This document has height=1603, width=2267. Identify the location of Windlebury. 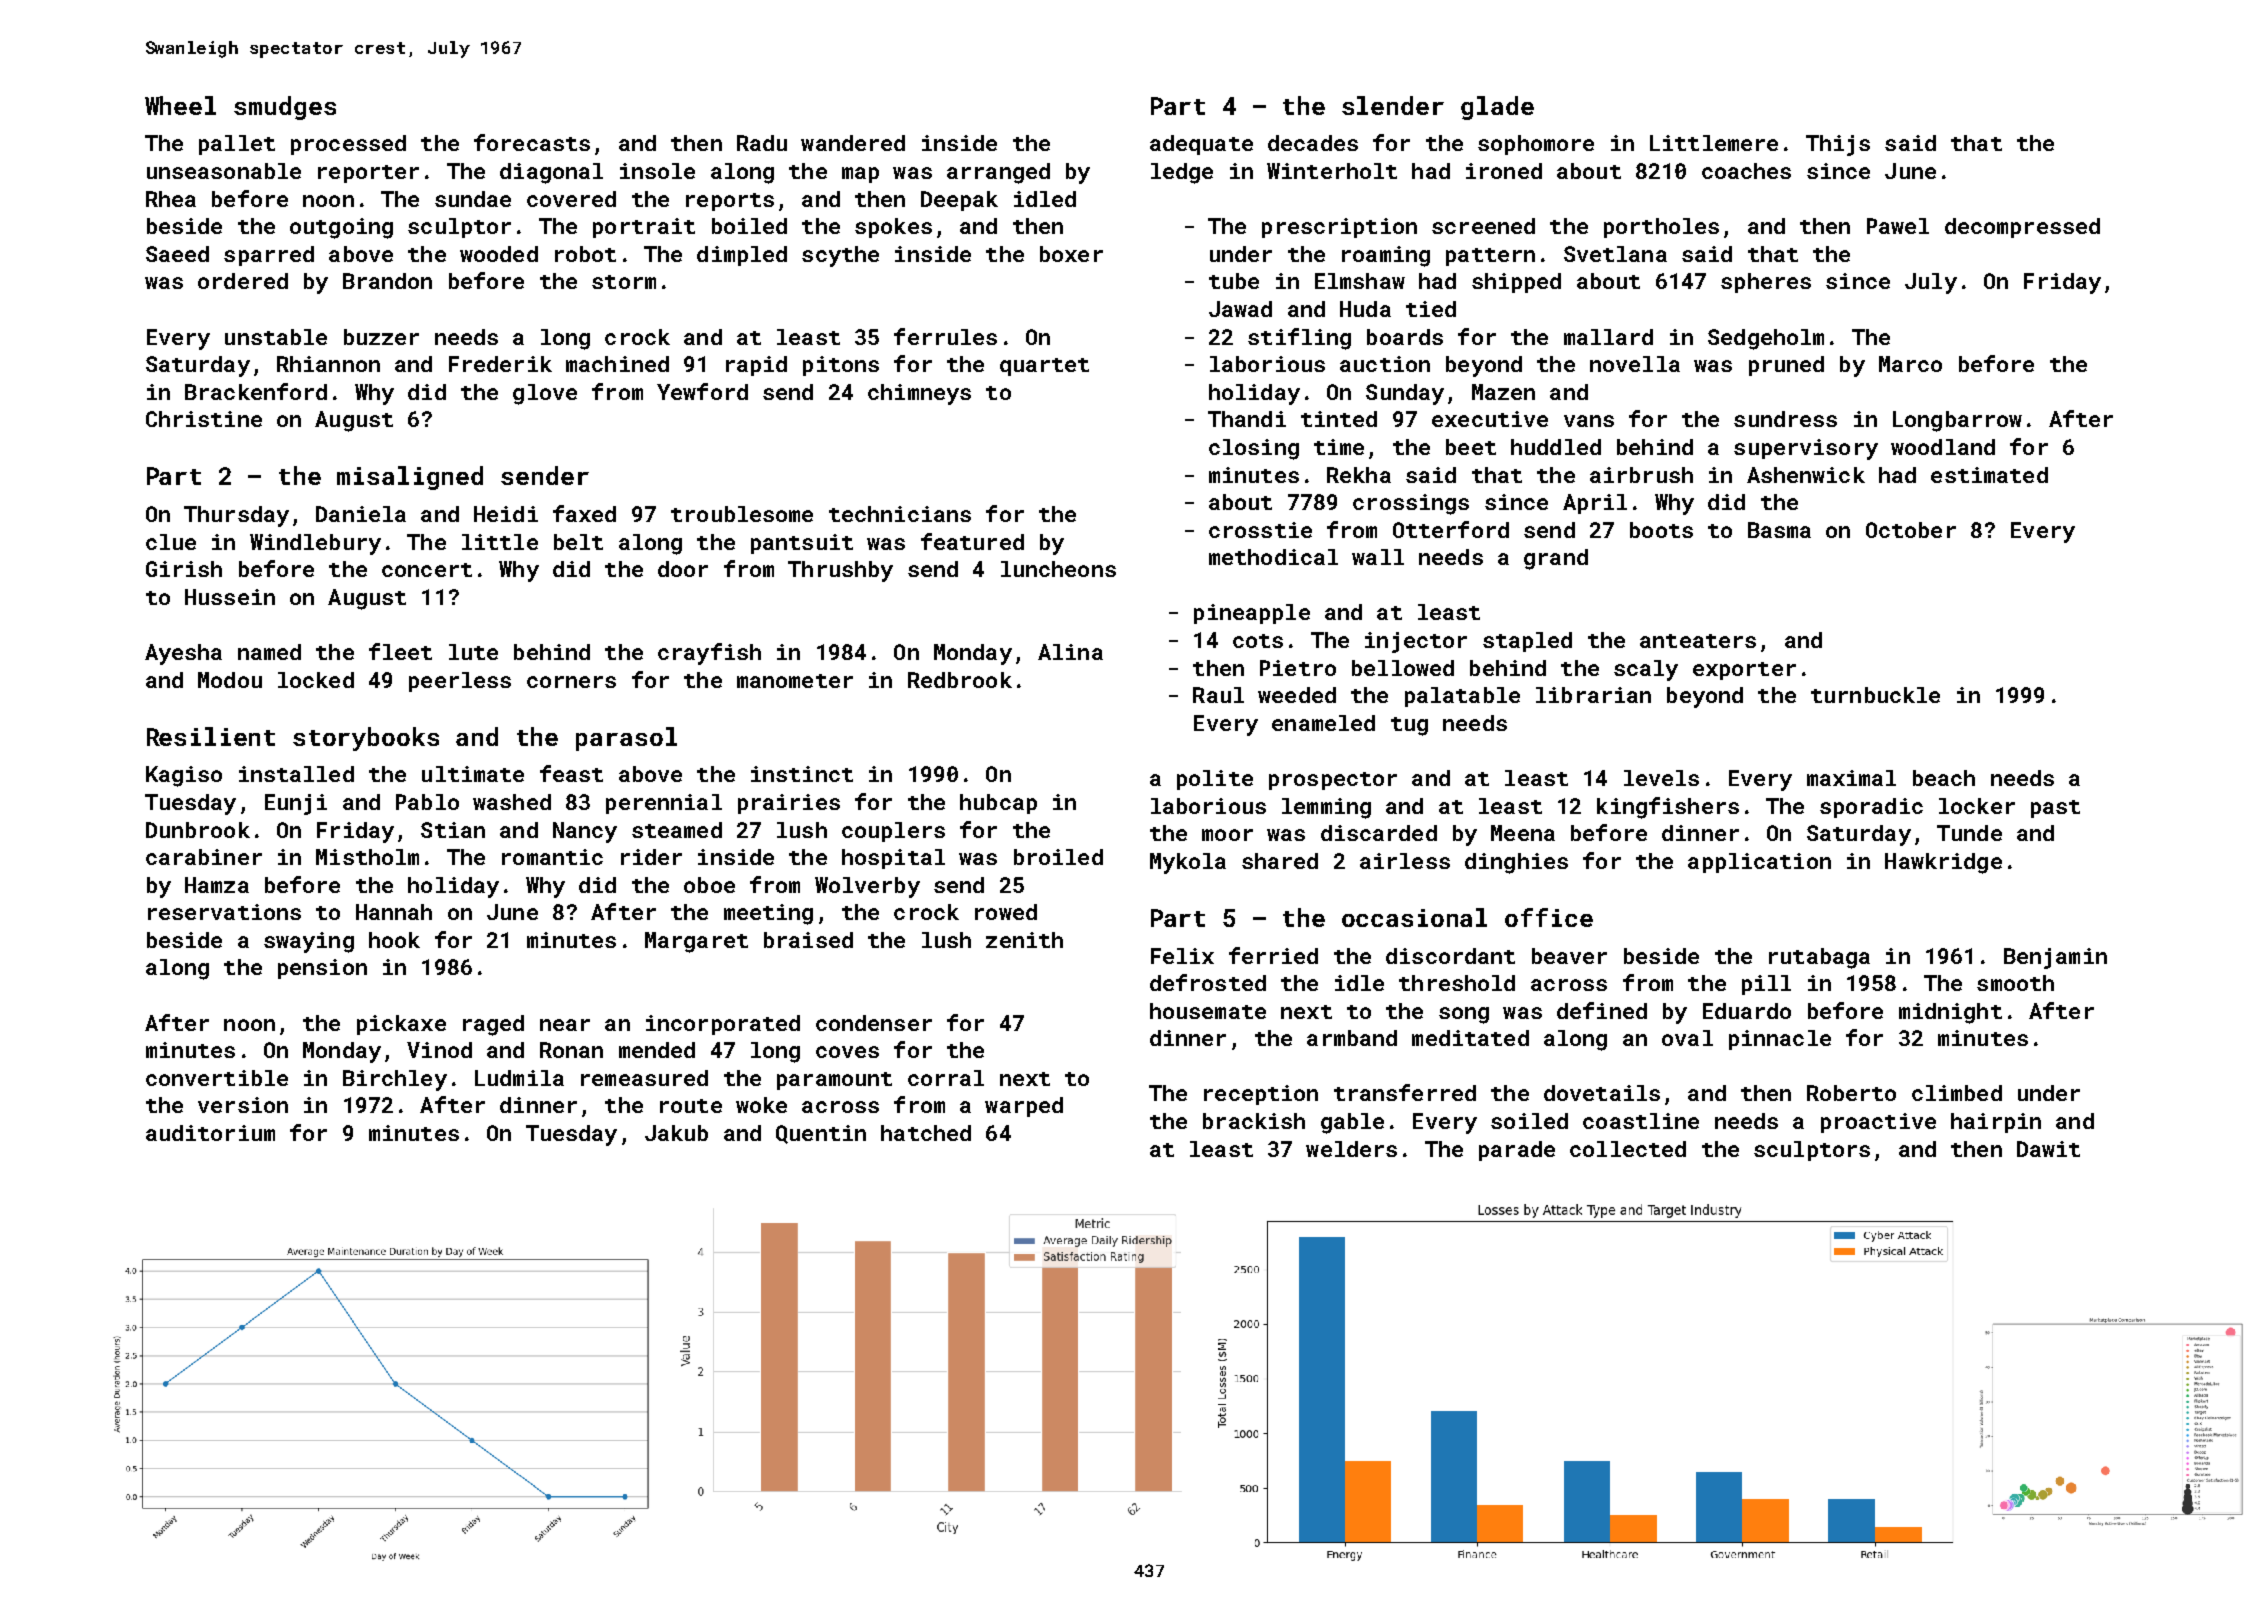
(315, 544).
